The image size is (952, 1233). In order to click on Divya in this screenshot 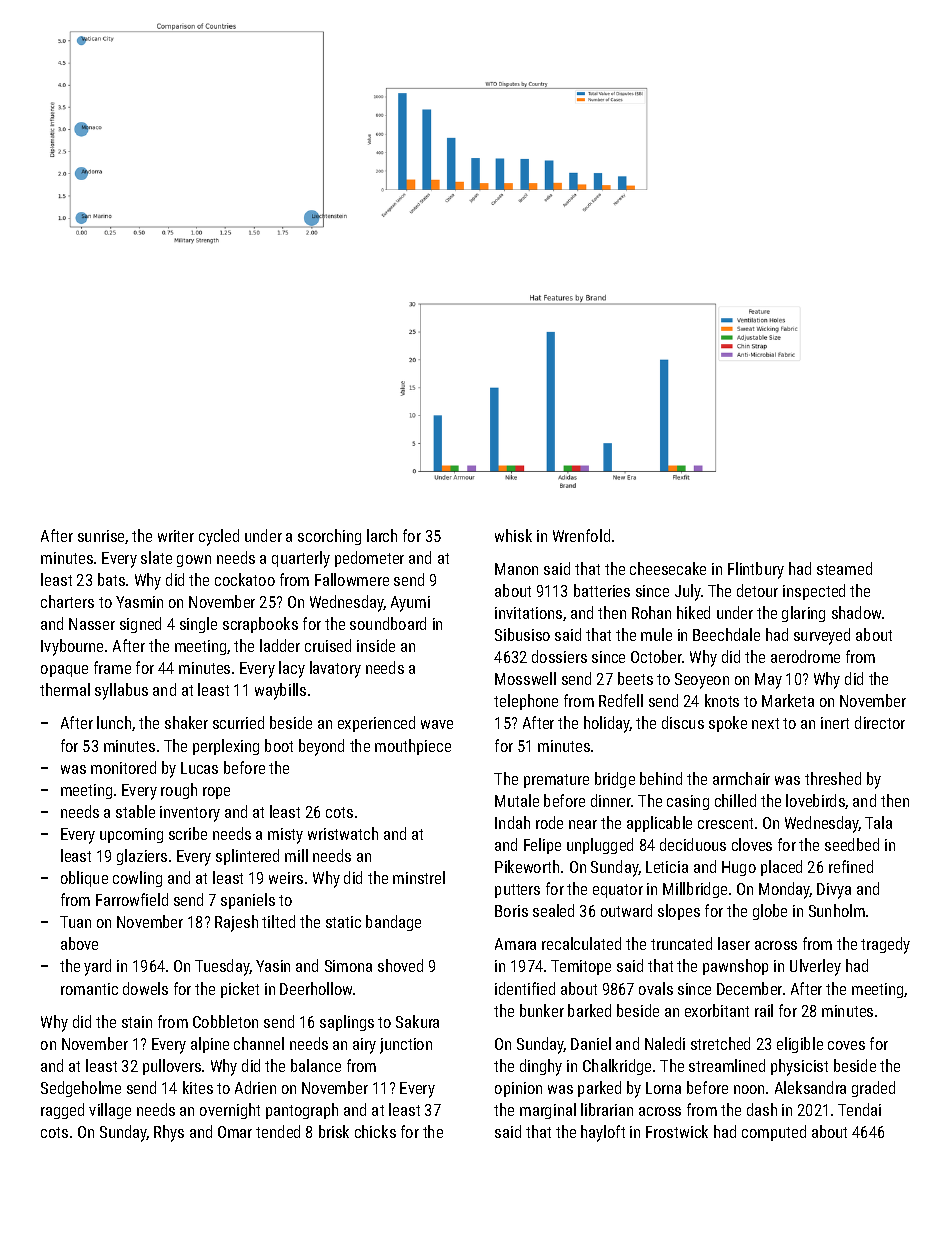, I will do `click(834, 891)`.
